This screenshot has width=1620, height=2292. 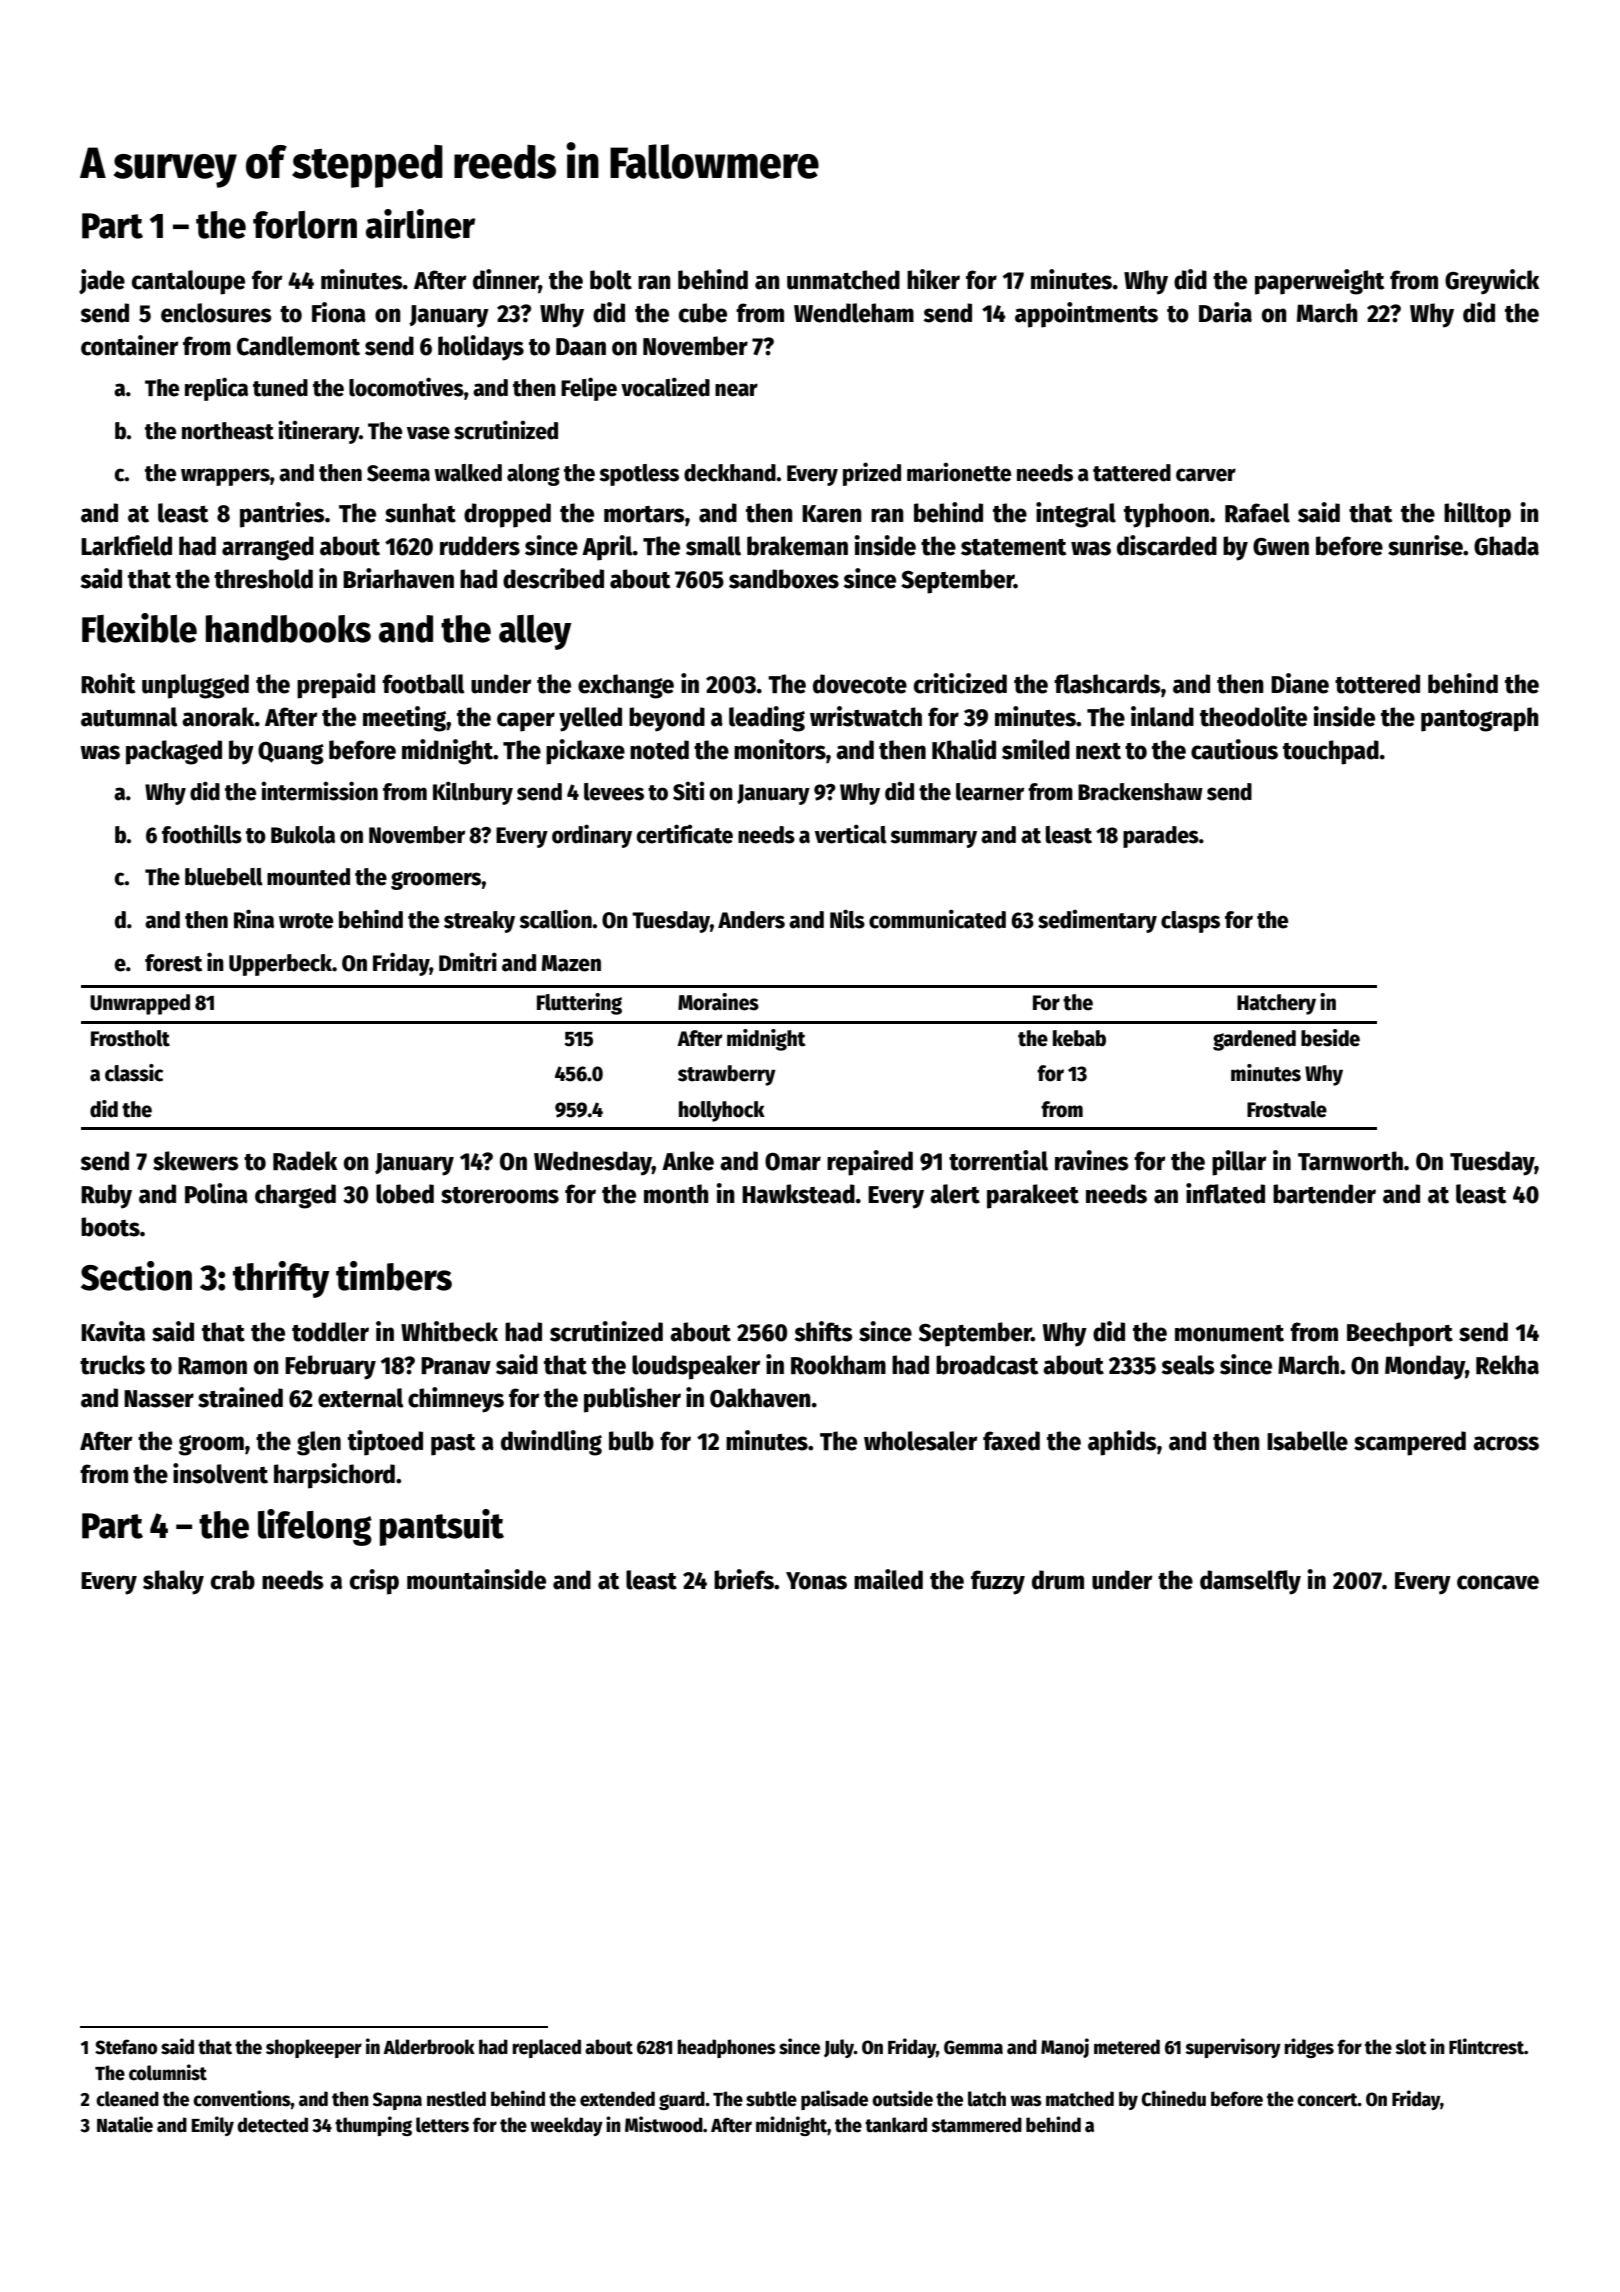 What do you see at coordinates (1486, 2046) in the screenshot?
I see `Flintcrest` at bounding box center [1486, 2046].
